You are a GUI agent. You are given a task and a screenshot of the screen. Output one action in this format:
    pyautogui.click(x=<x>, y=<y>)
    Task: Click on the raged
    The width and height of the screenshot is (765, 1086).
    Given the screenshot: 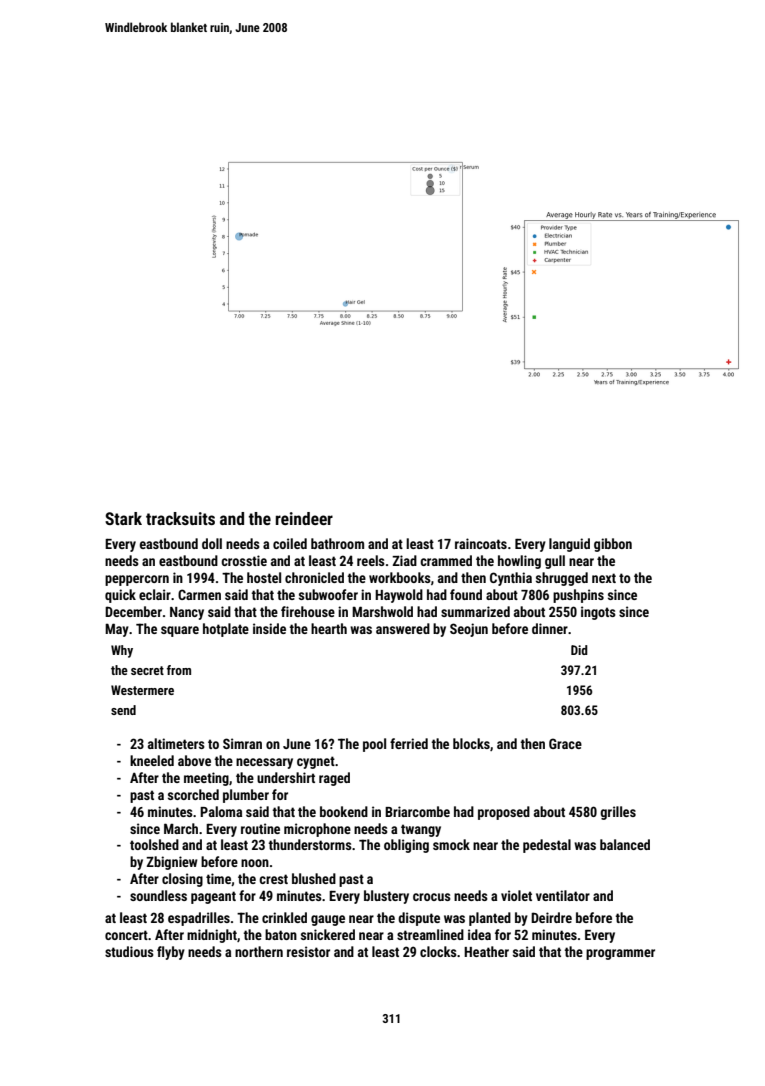 What is the action you would take?
    pyautogui.click(x=334, y=779)
